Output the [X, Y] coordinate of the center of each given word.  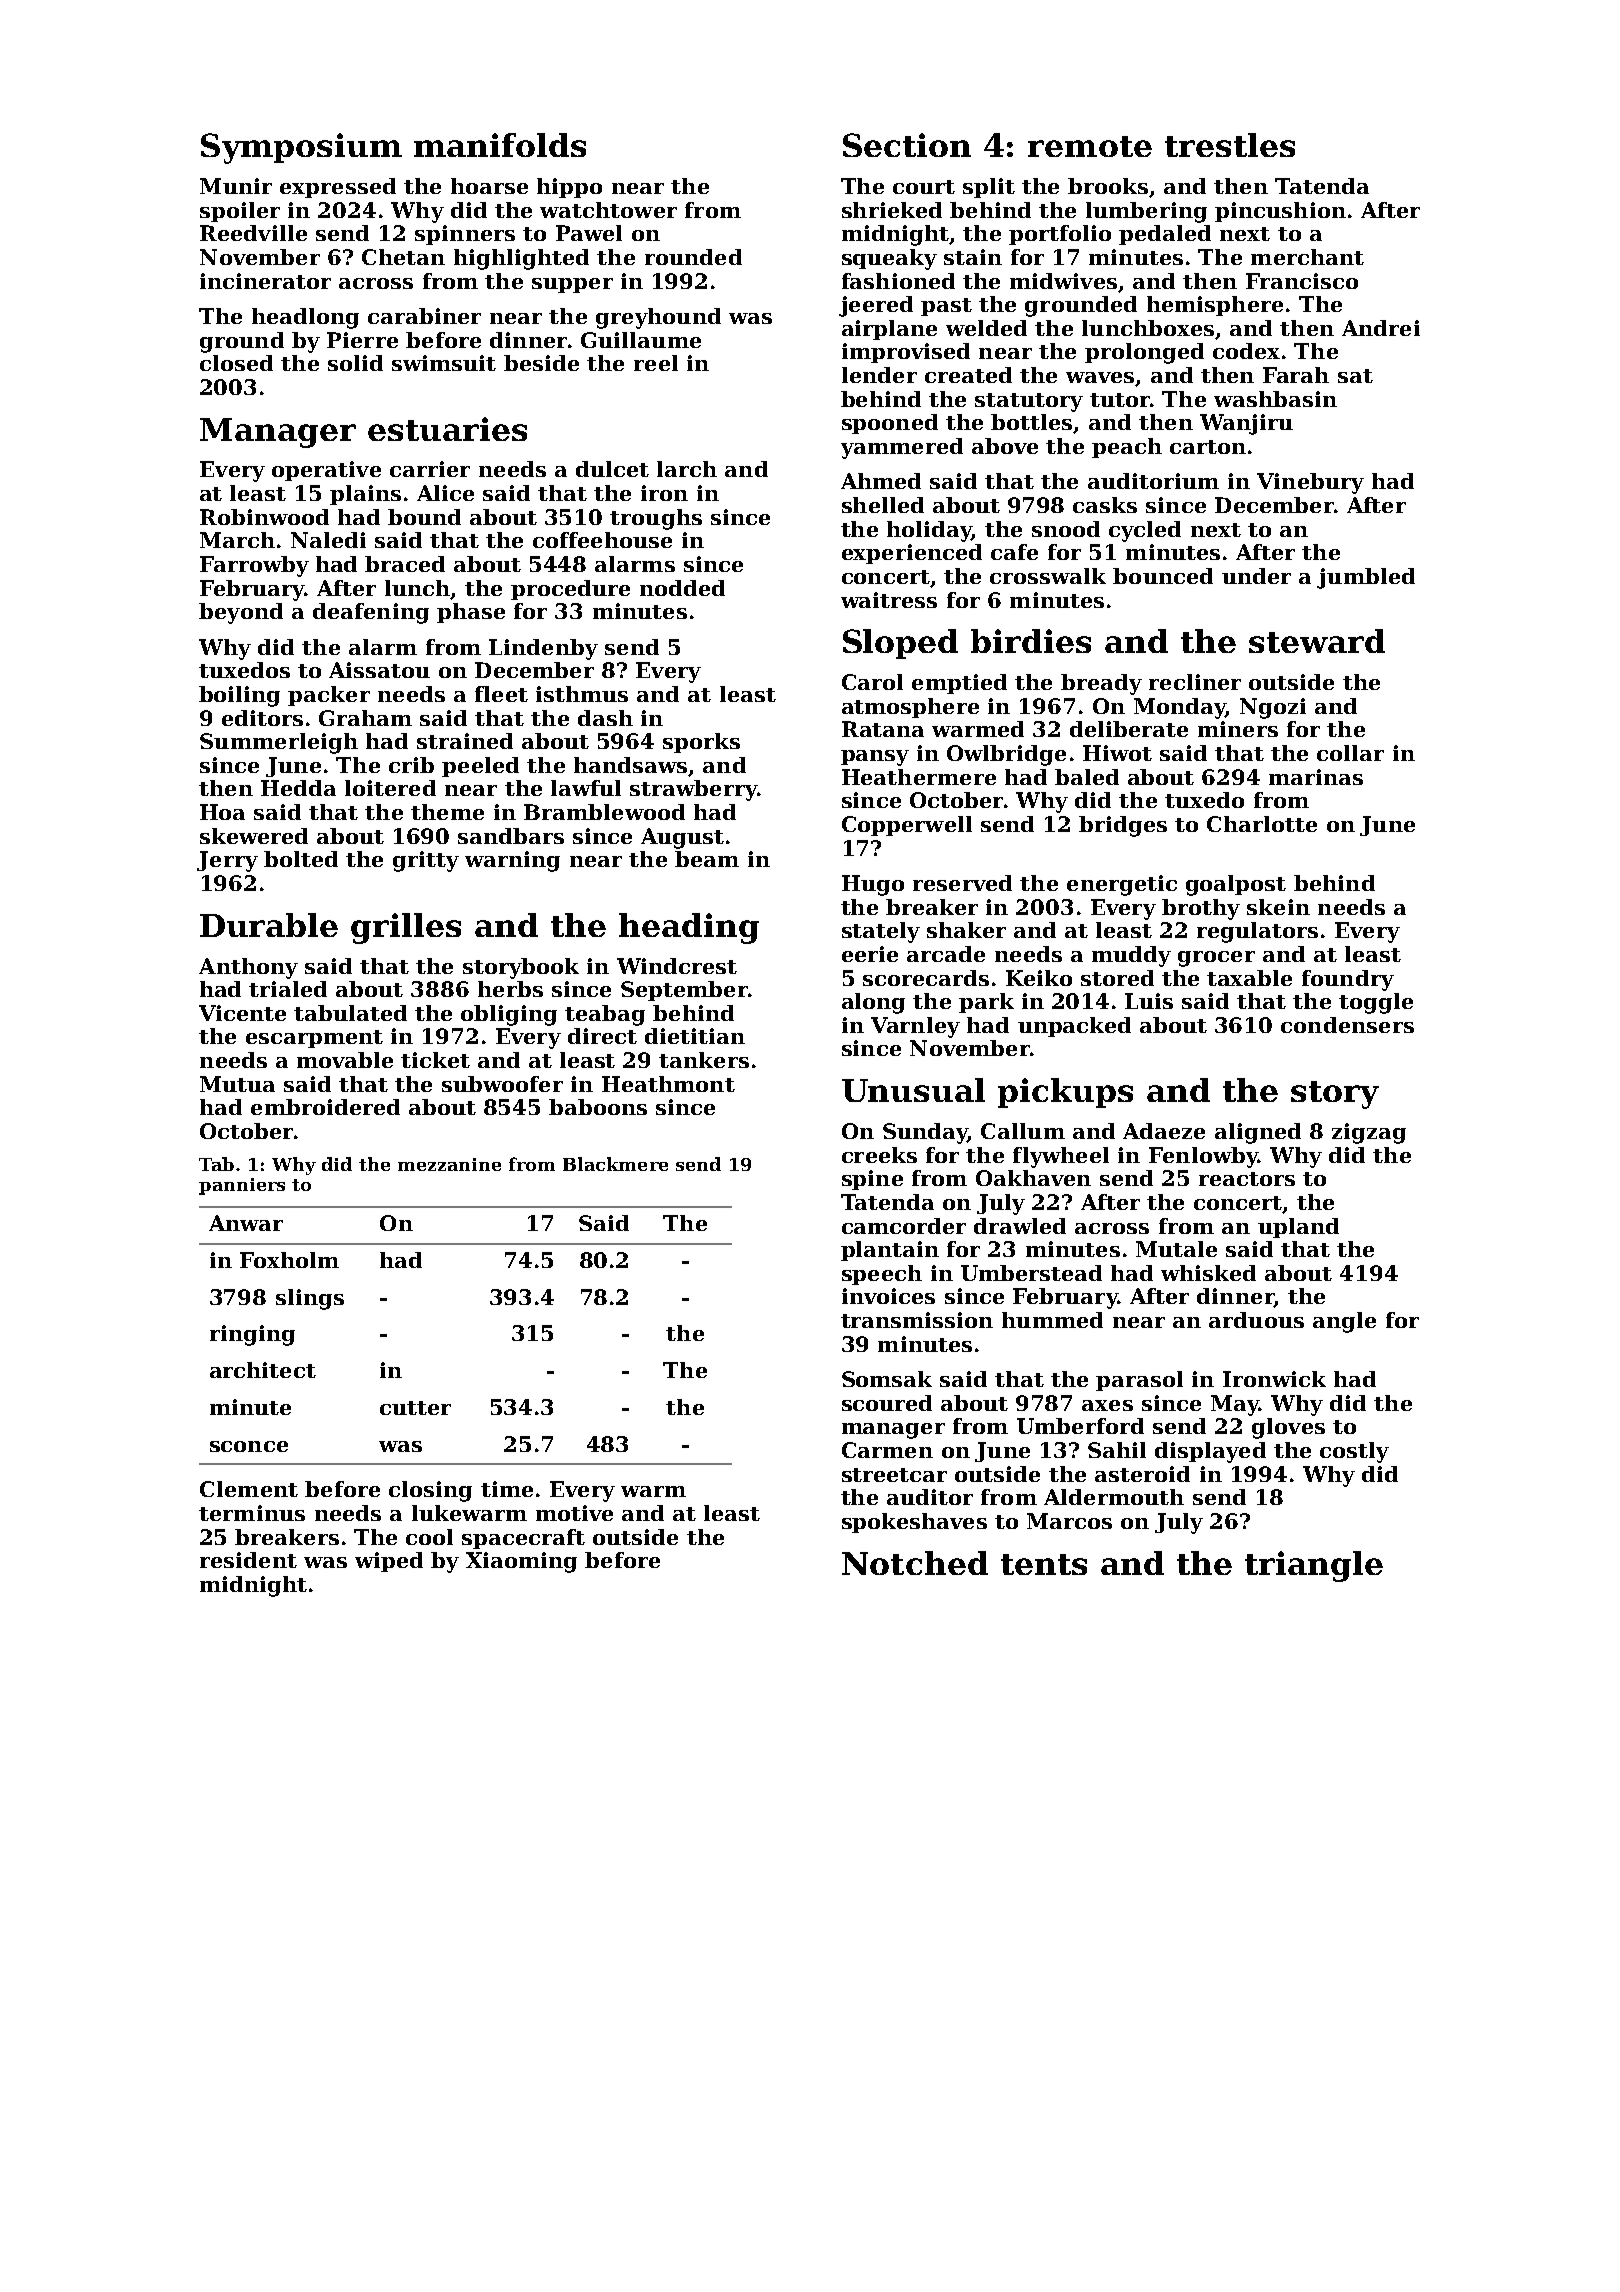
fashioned [898, 281]
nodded [682, 588]
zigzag [1369, 1133]
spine [872, 1180]
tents [1044, 1564]
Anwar [246, 1223]
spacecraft [523, 1539]
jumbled [1366, 578]
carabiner [424, 316]
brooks [1108, 186]
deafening [371, 613]
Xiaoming [521, 1562]
